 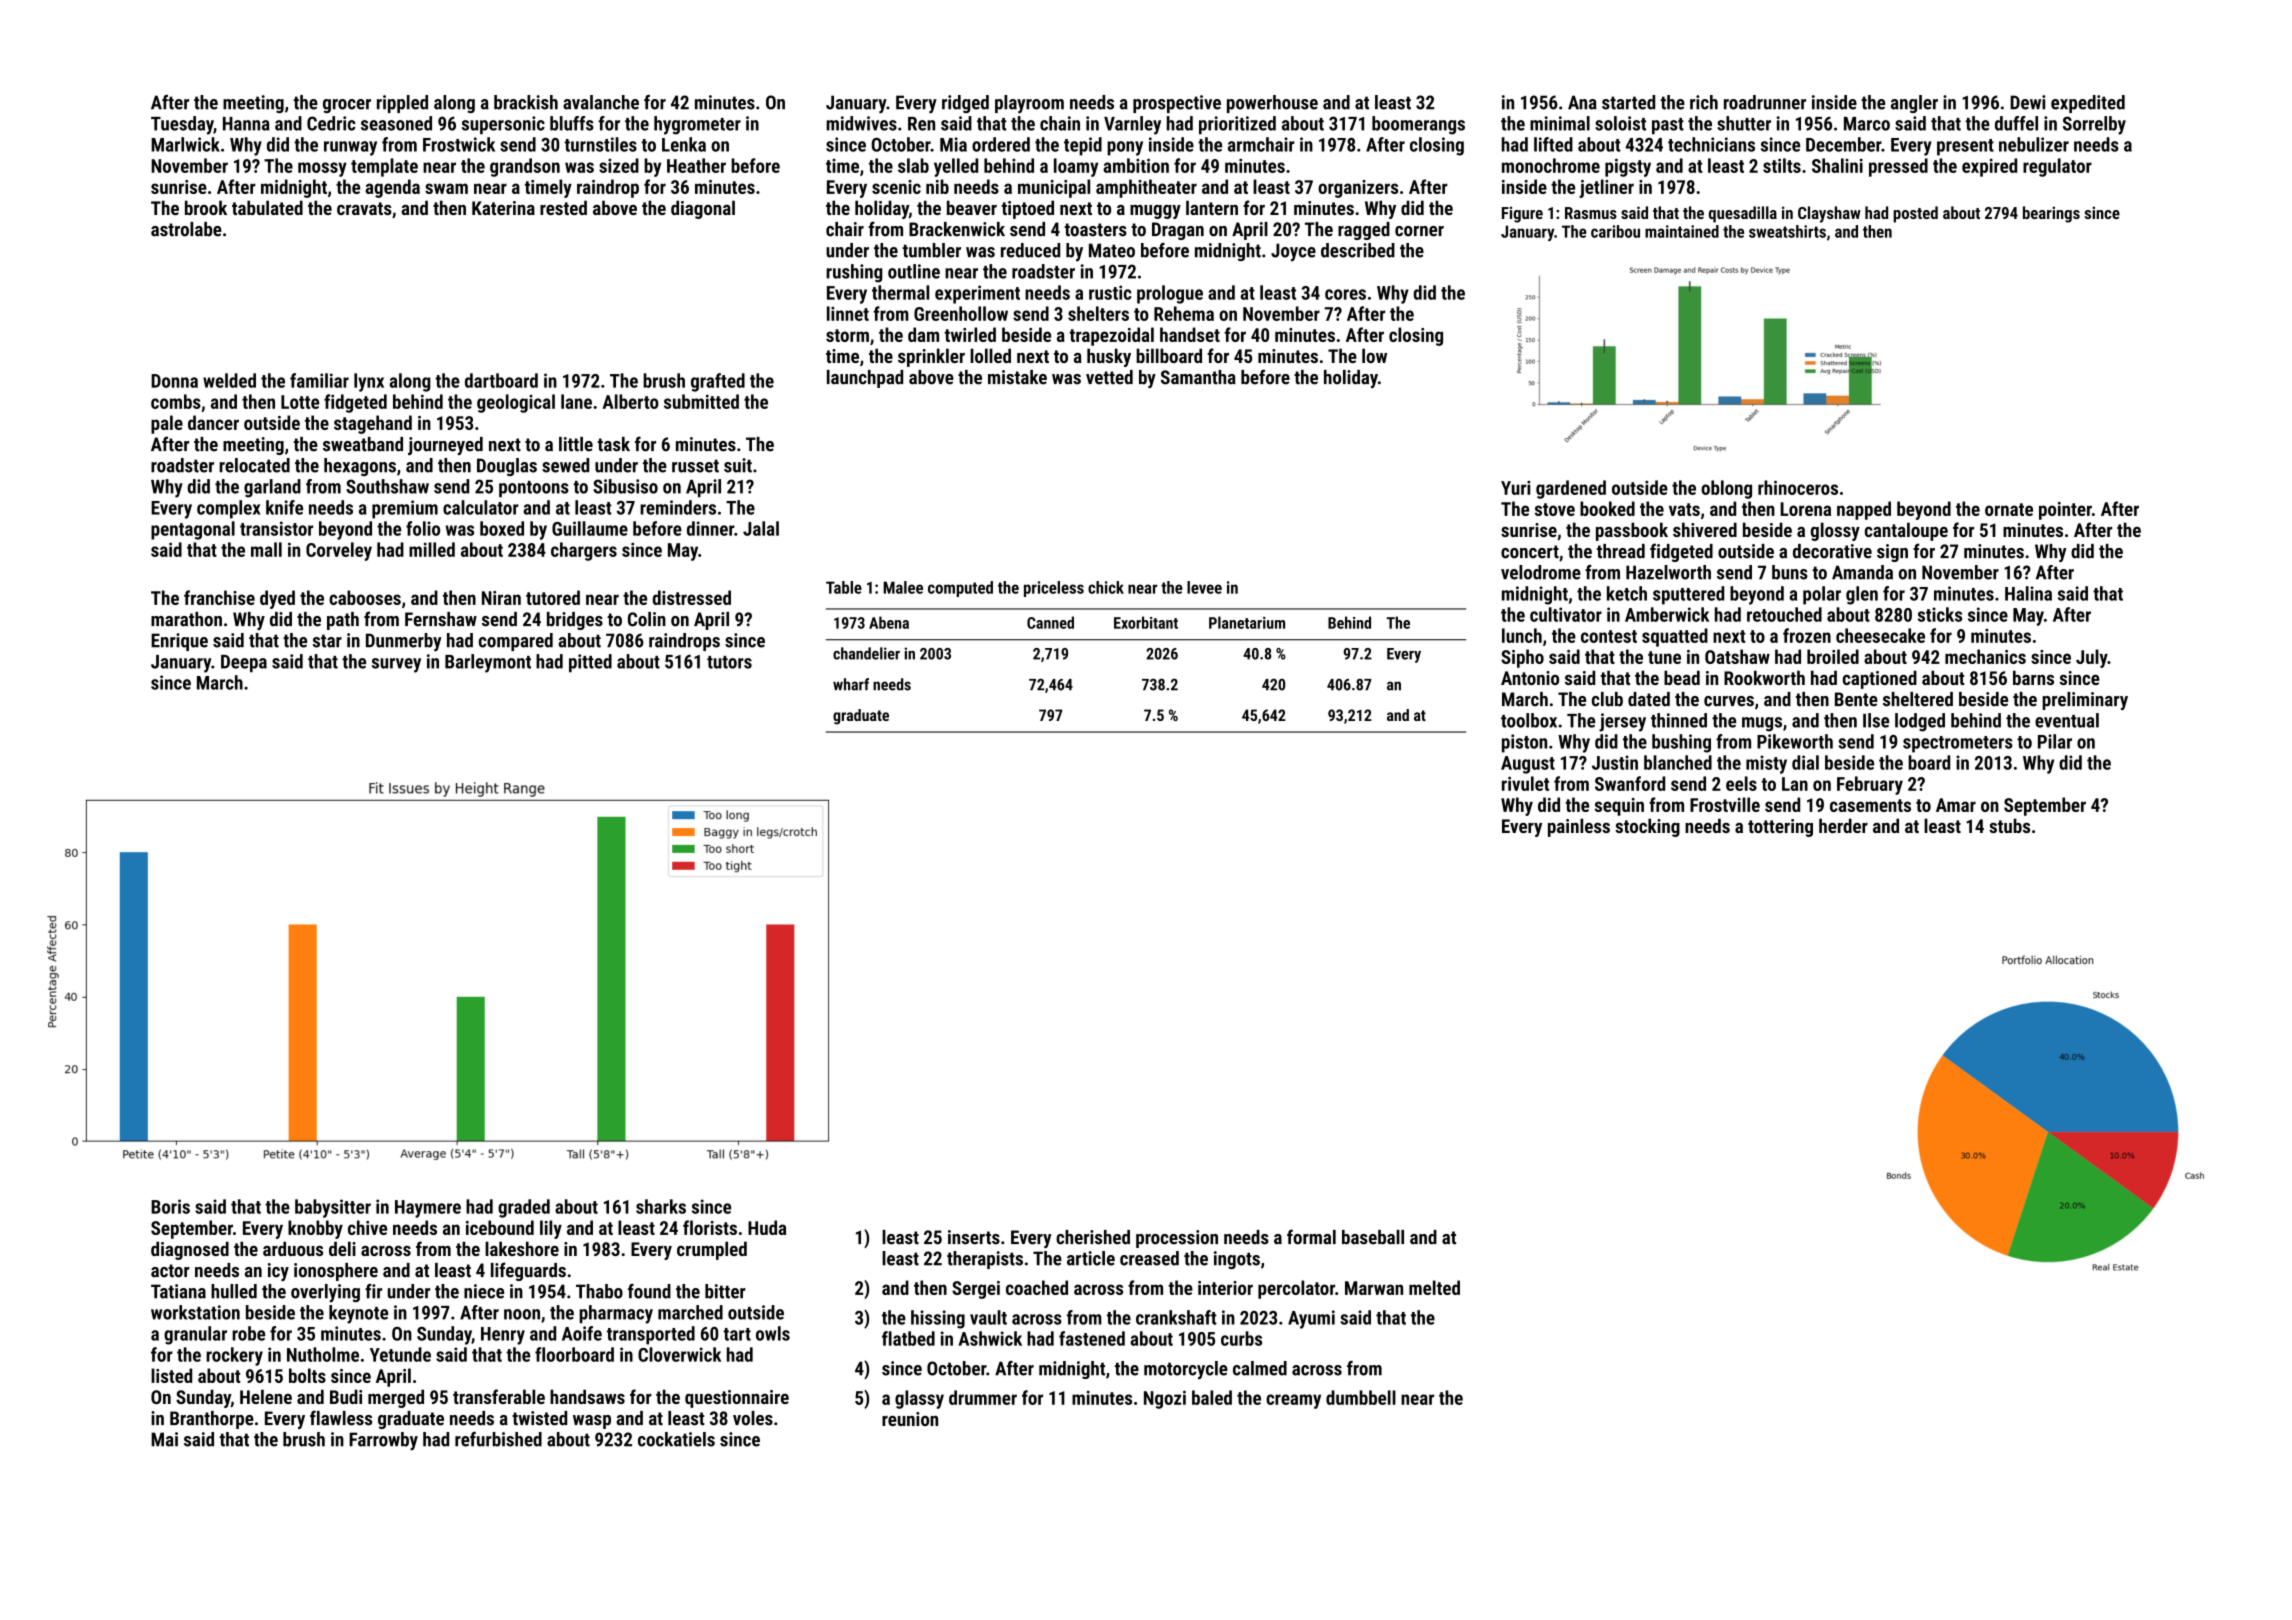 I want to click on sweatshirts, so click(x=1787, y=231).
